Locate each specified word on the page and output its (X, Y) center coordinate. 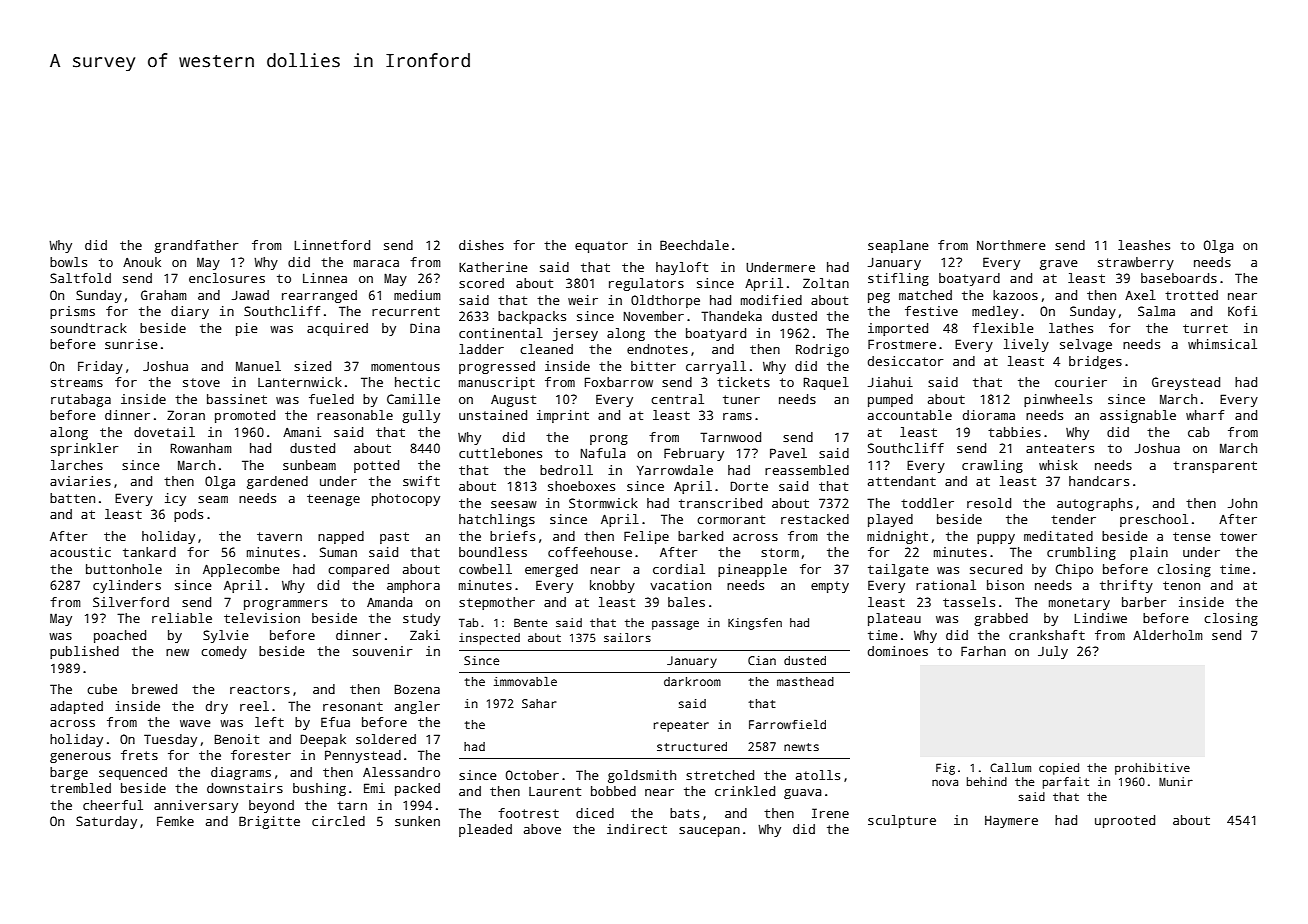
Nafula (602, 453)
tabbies (1014, 432)
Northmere (1011, 245)
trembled (80, 788)
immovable (525, 681)
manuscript (497, 383)
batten (72, 498)
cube (102, 689)
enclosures (227, 278)
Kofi (1242, 311)
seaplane (898, 246)
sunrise (131, 344)
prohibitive (1152, 769)
